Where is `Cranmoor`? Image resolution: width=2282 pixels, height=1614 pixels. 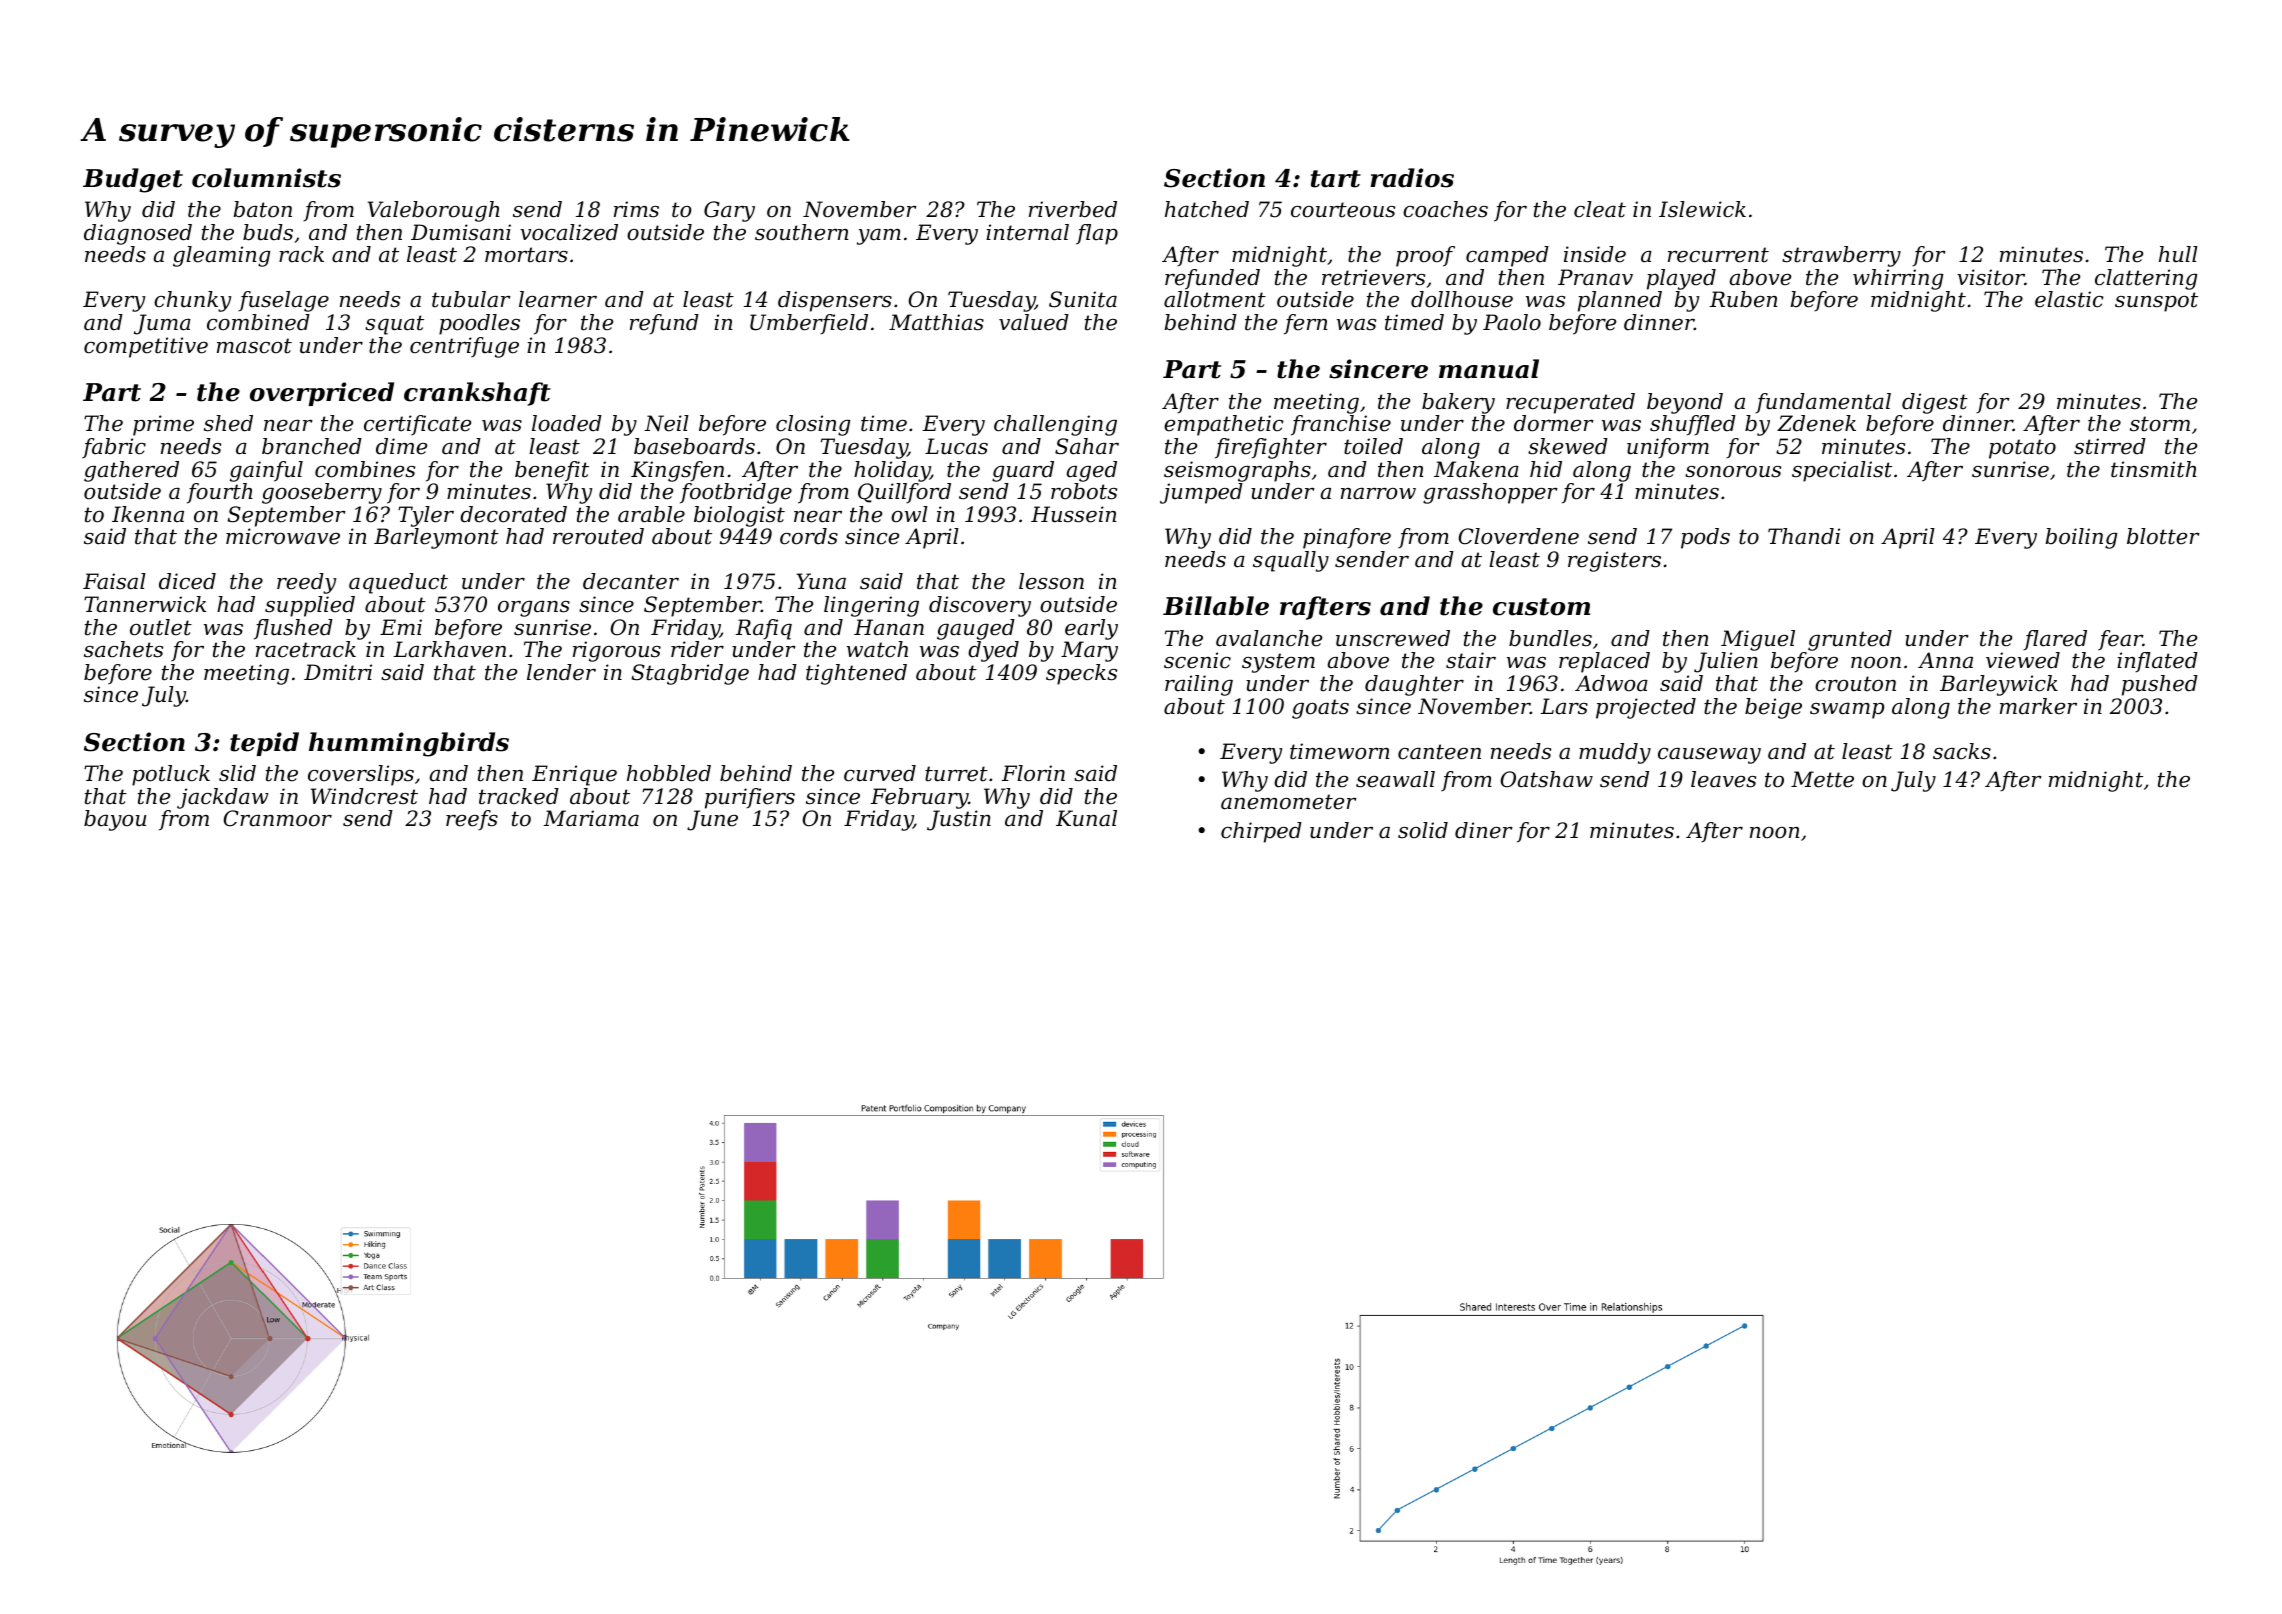 Cranmoor is located at coordinates (278, 818).
